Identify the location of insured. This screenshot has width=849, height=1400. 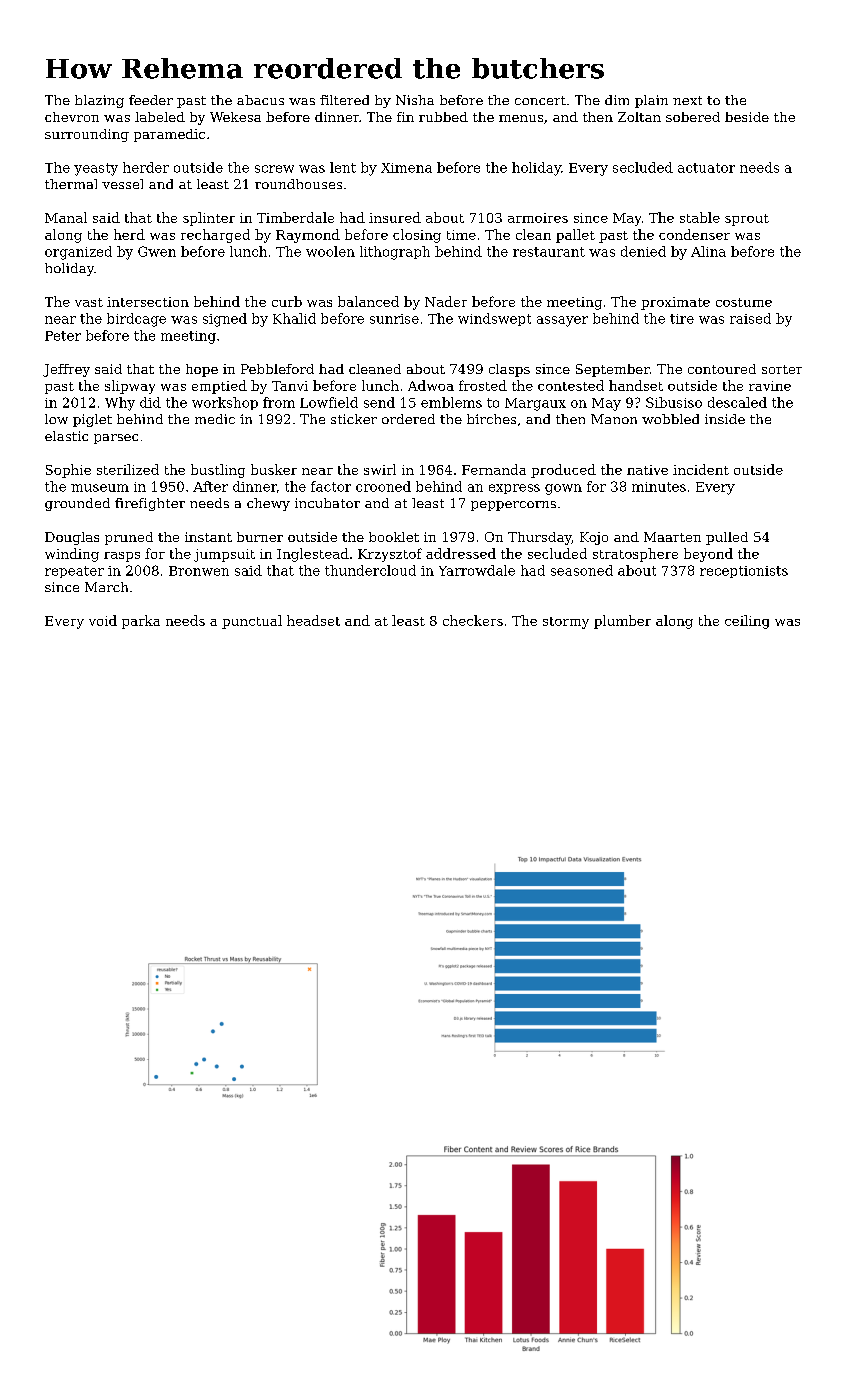
(395, 217).
